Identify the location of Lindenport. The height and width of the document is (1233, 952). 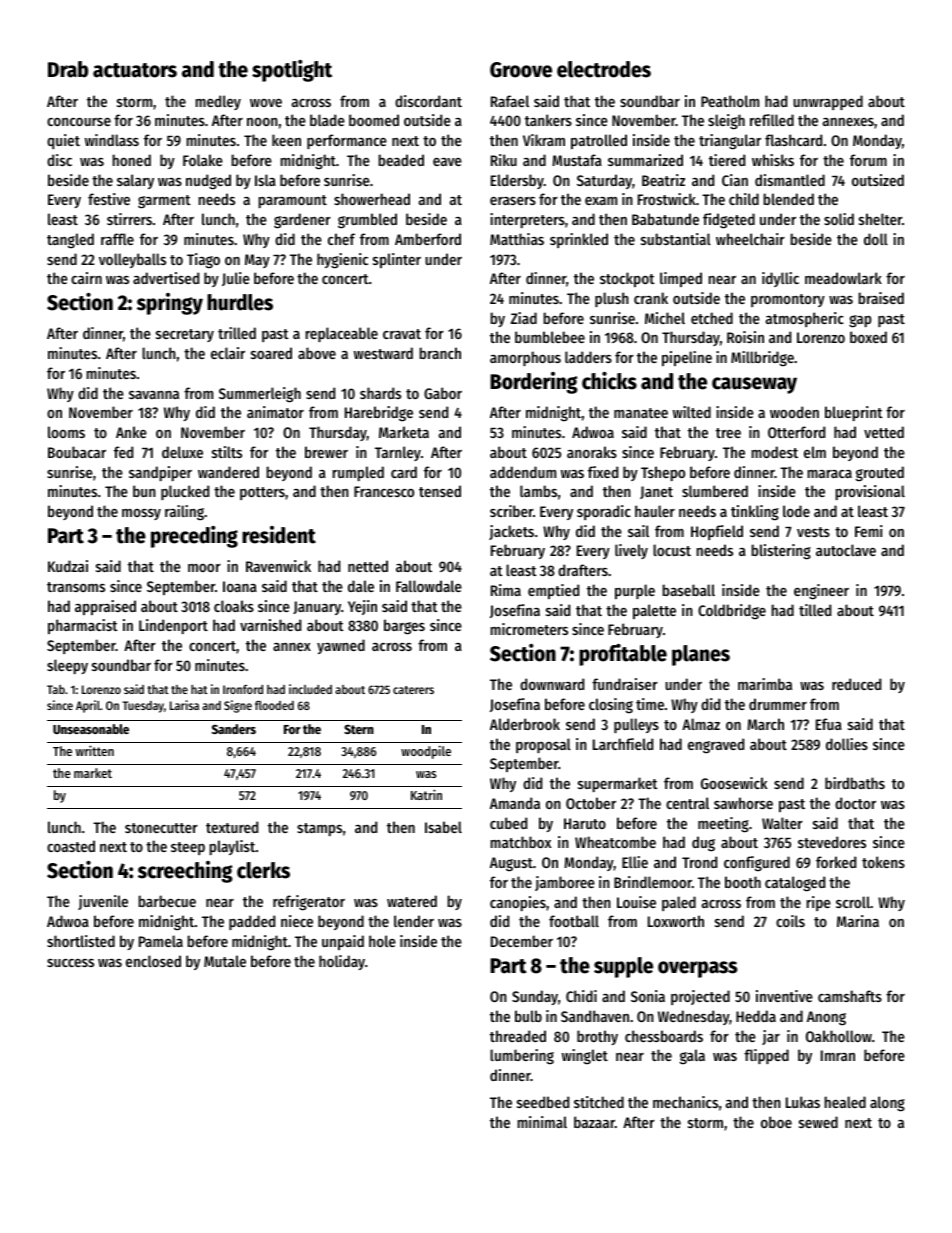
(173, 626).
